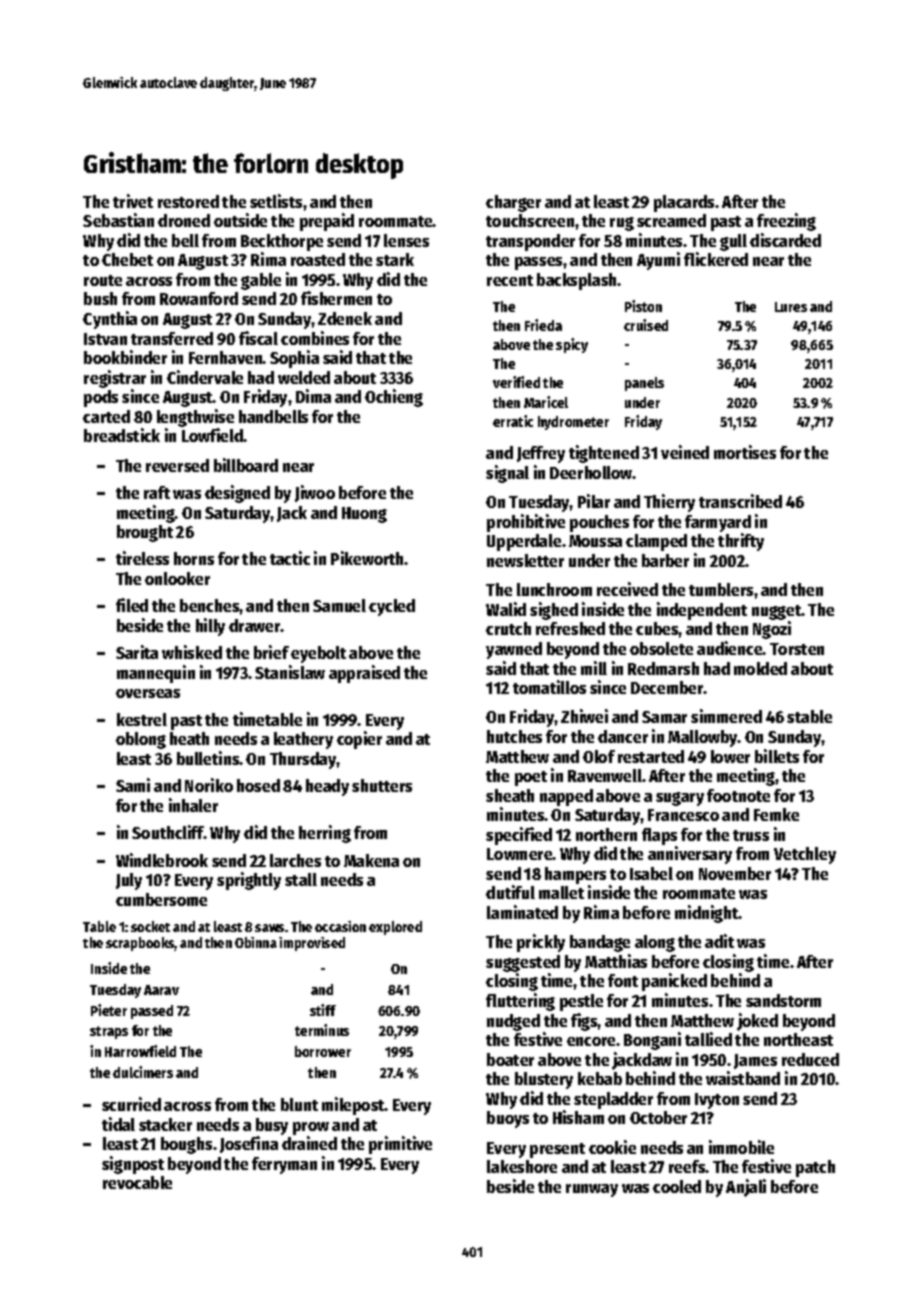  I want to click on Sami, so click(133, 785).
